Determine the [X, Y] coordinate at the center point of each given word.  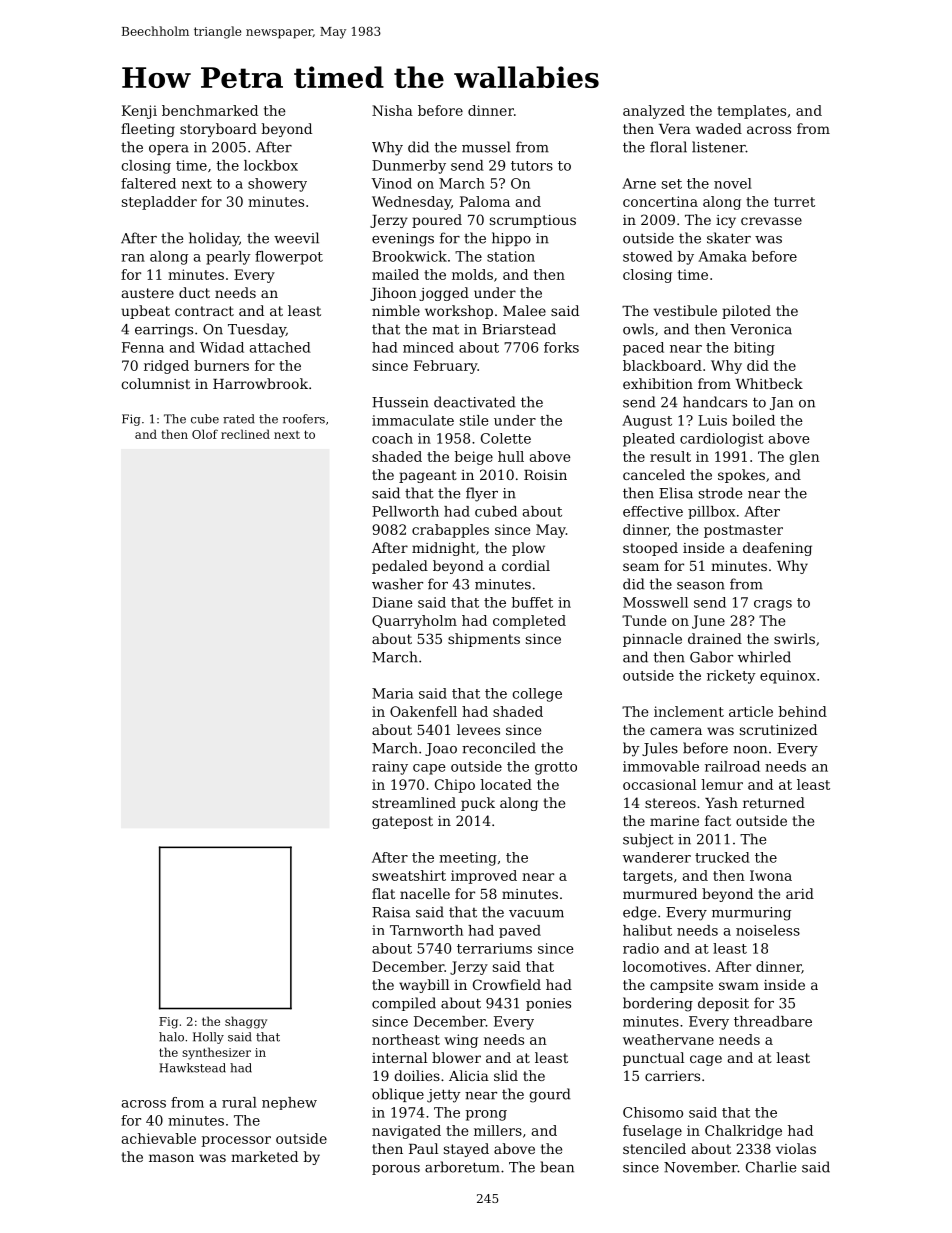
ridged [166, 367]
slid [506, 1075]
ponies [548, 1004]
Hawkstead [192, 1068]
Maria [392, 693]
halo [171, 1037]
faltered [148, 183]
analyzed [654, 112]
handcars [715, 402]
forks [561, 347]
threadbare [773, 1021]
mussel [486, 147]
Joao [441, 749]
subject [648, 840]
